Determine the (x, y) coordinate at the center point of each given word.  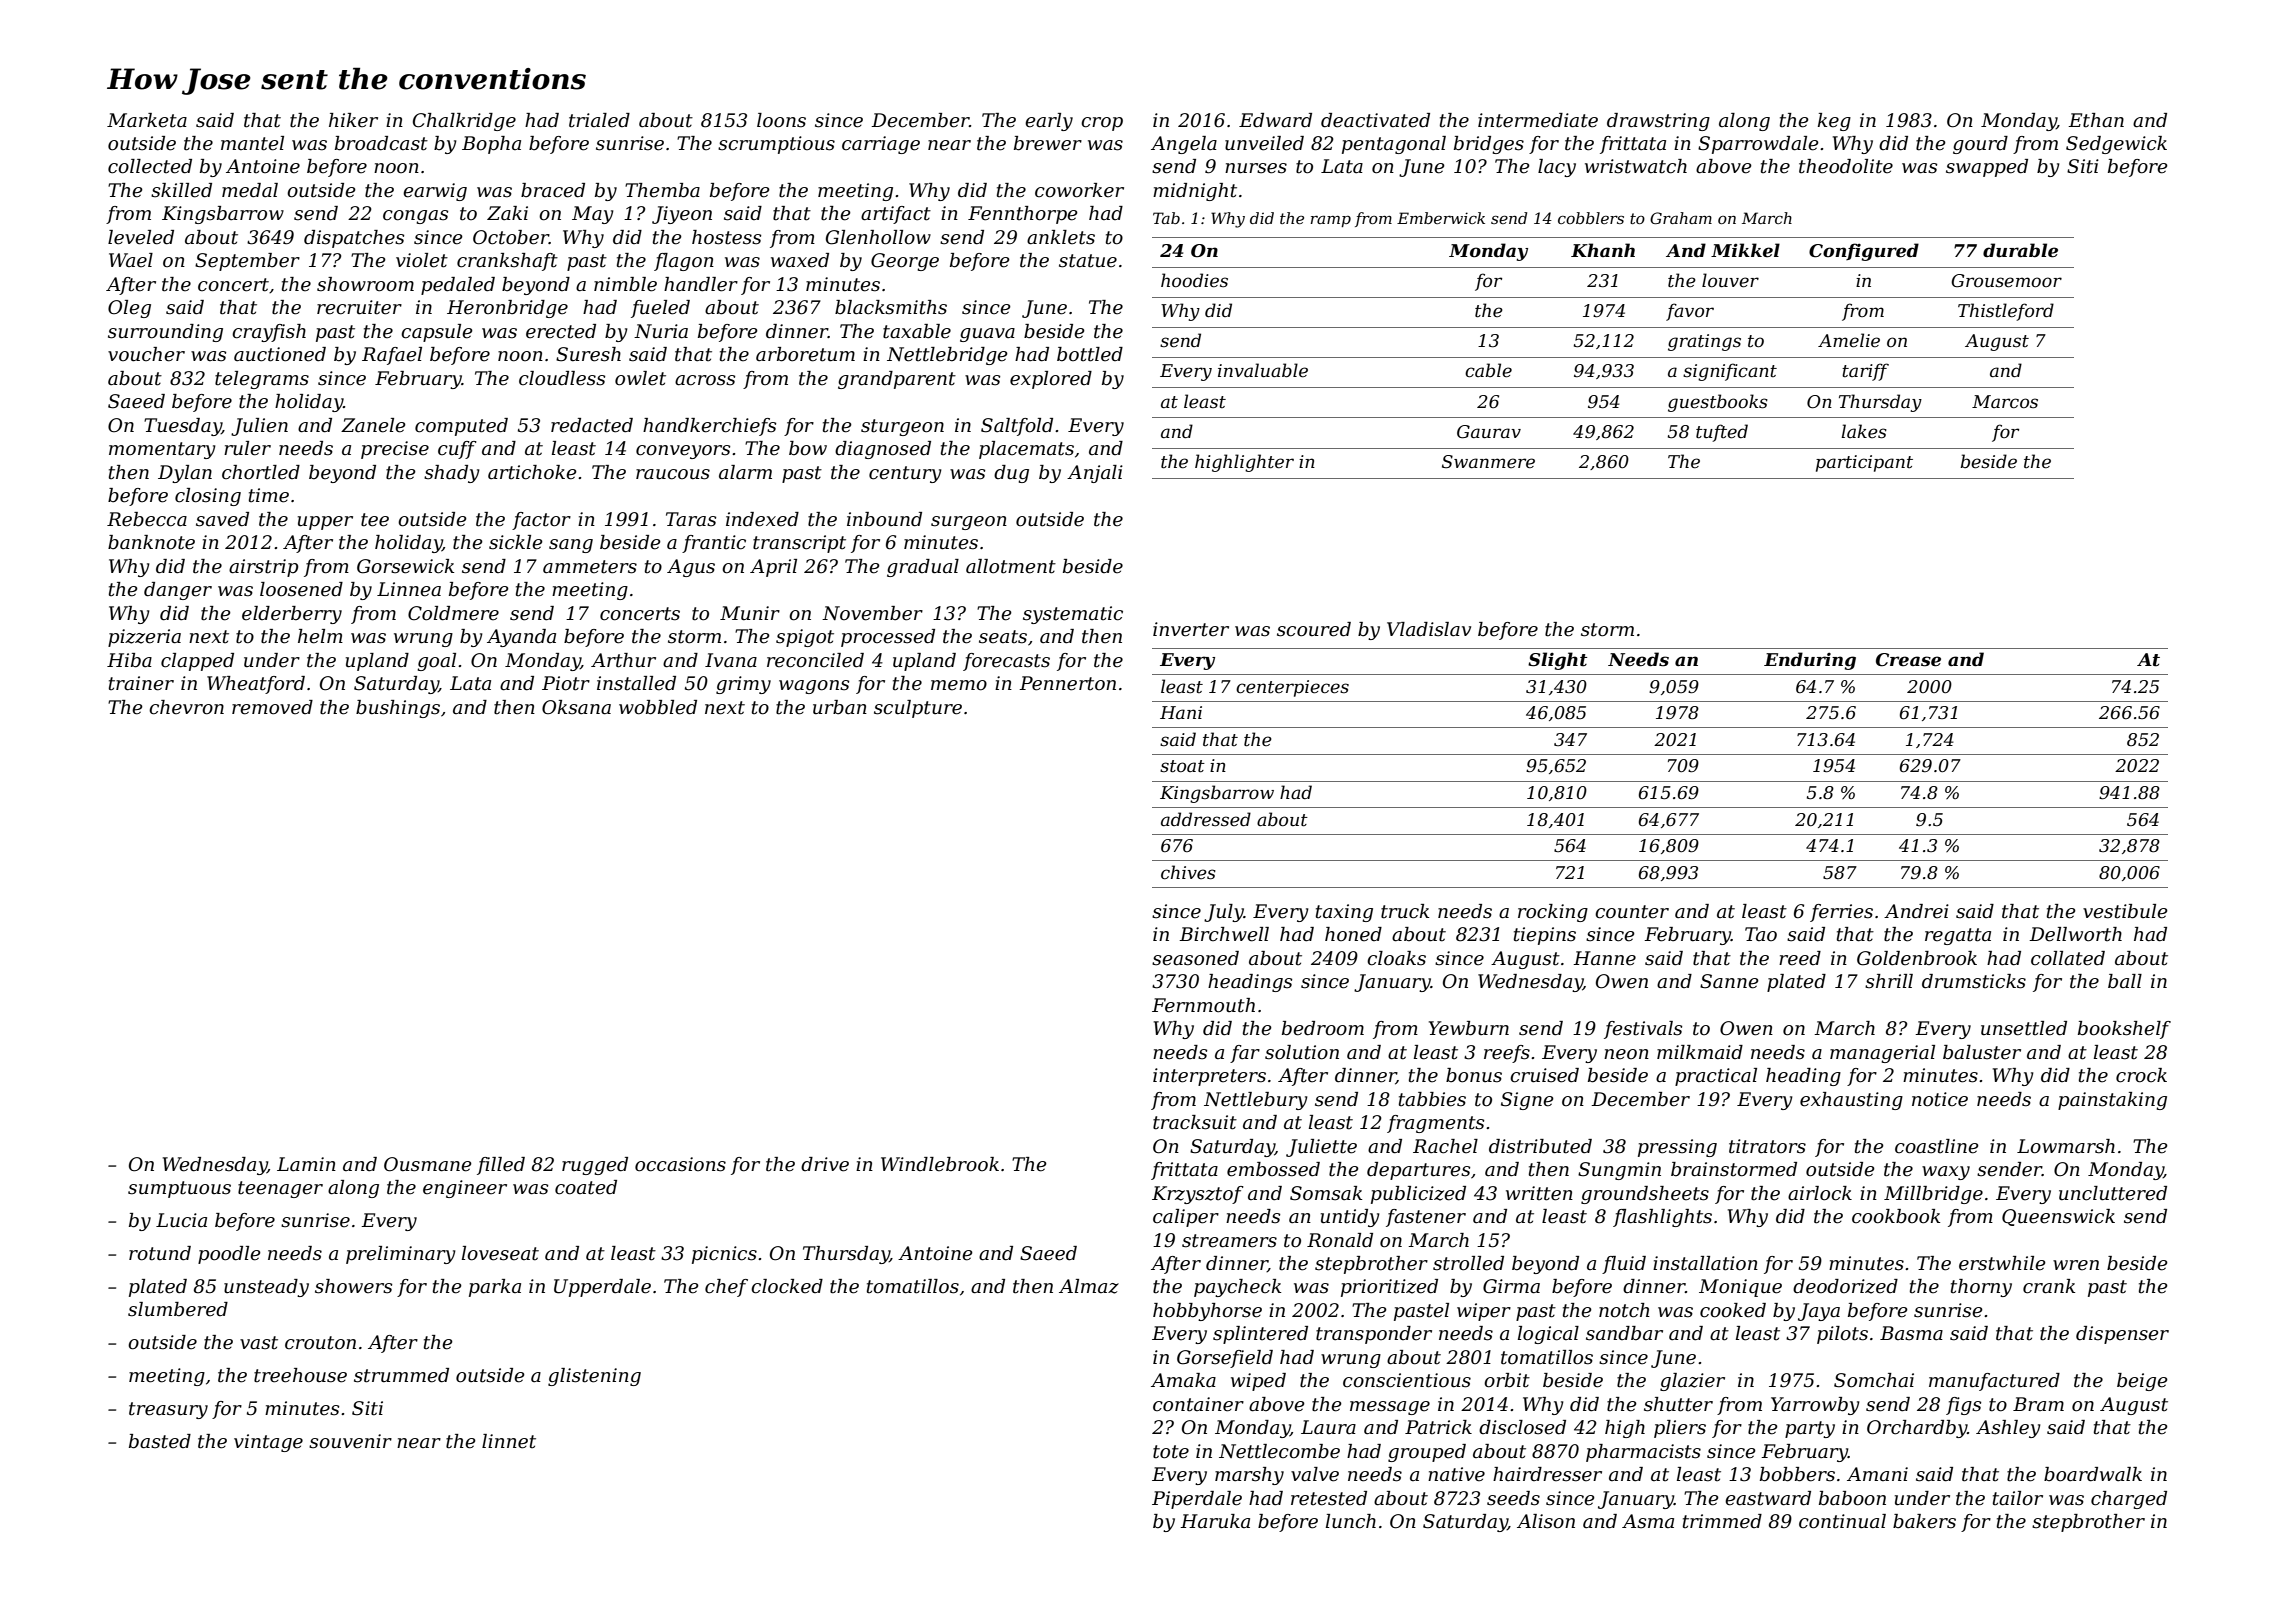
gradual (923, 568)
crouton (320, 1343)
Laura (1328, 1427)
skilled (181, 190)
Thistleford (2006, 312)
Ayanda (521, 638)
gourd (1980, 145)
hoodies (1194, 280)
